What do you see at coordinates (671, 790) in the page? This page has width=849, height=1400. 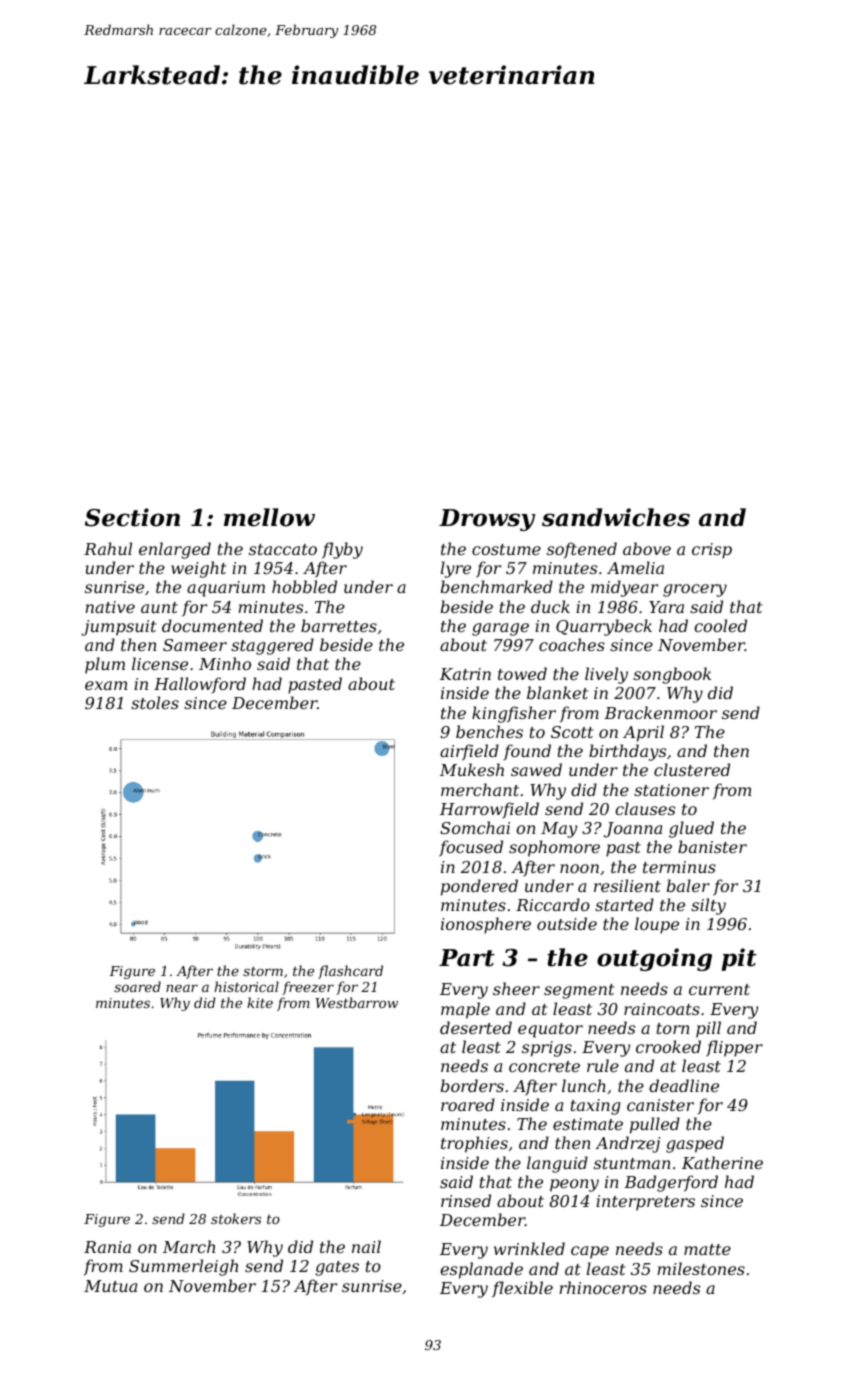 I see `stationer` at bounding box center [671, 790].
